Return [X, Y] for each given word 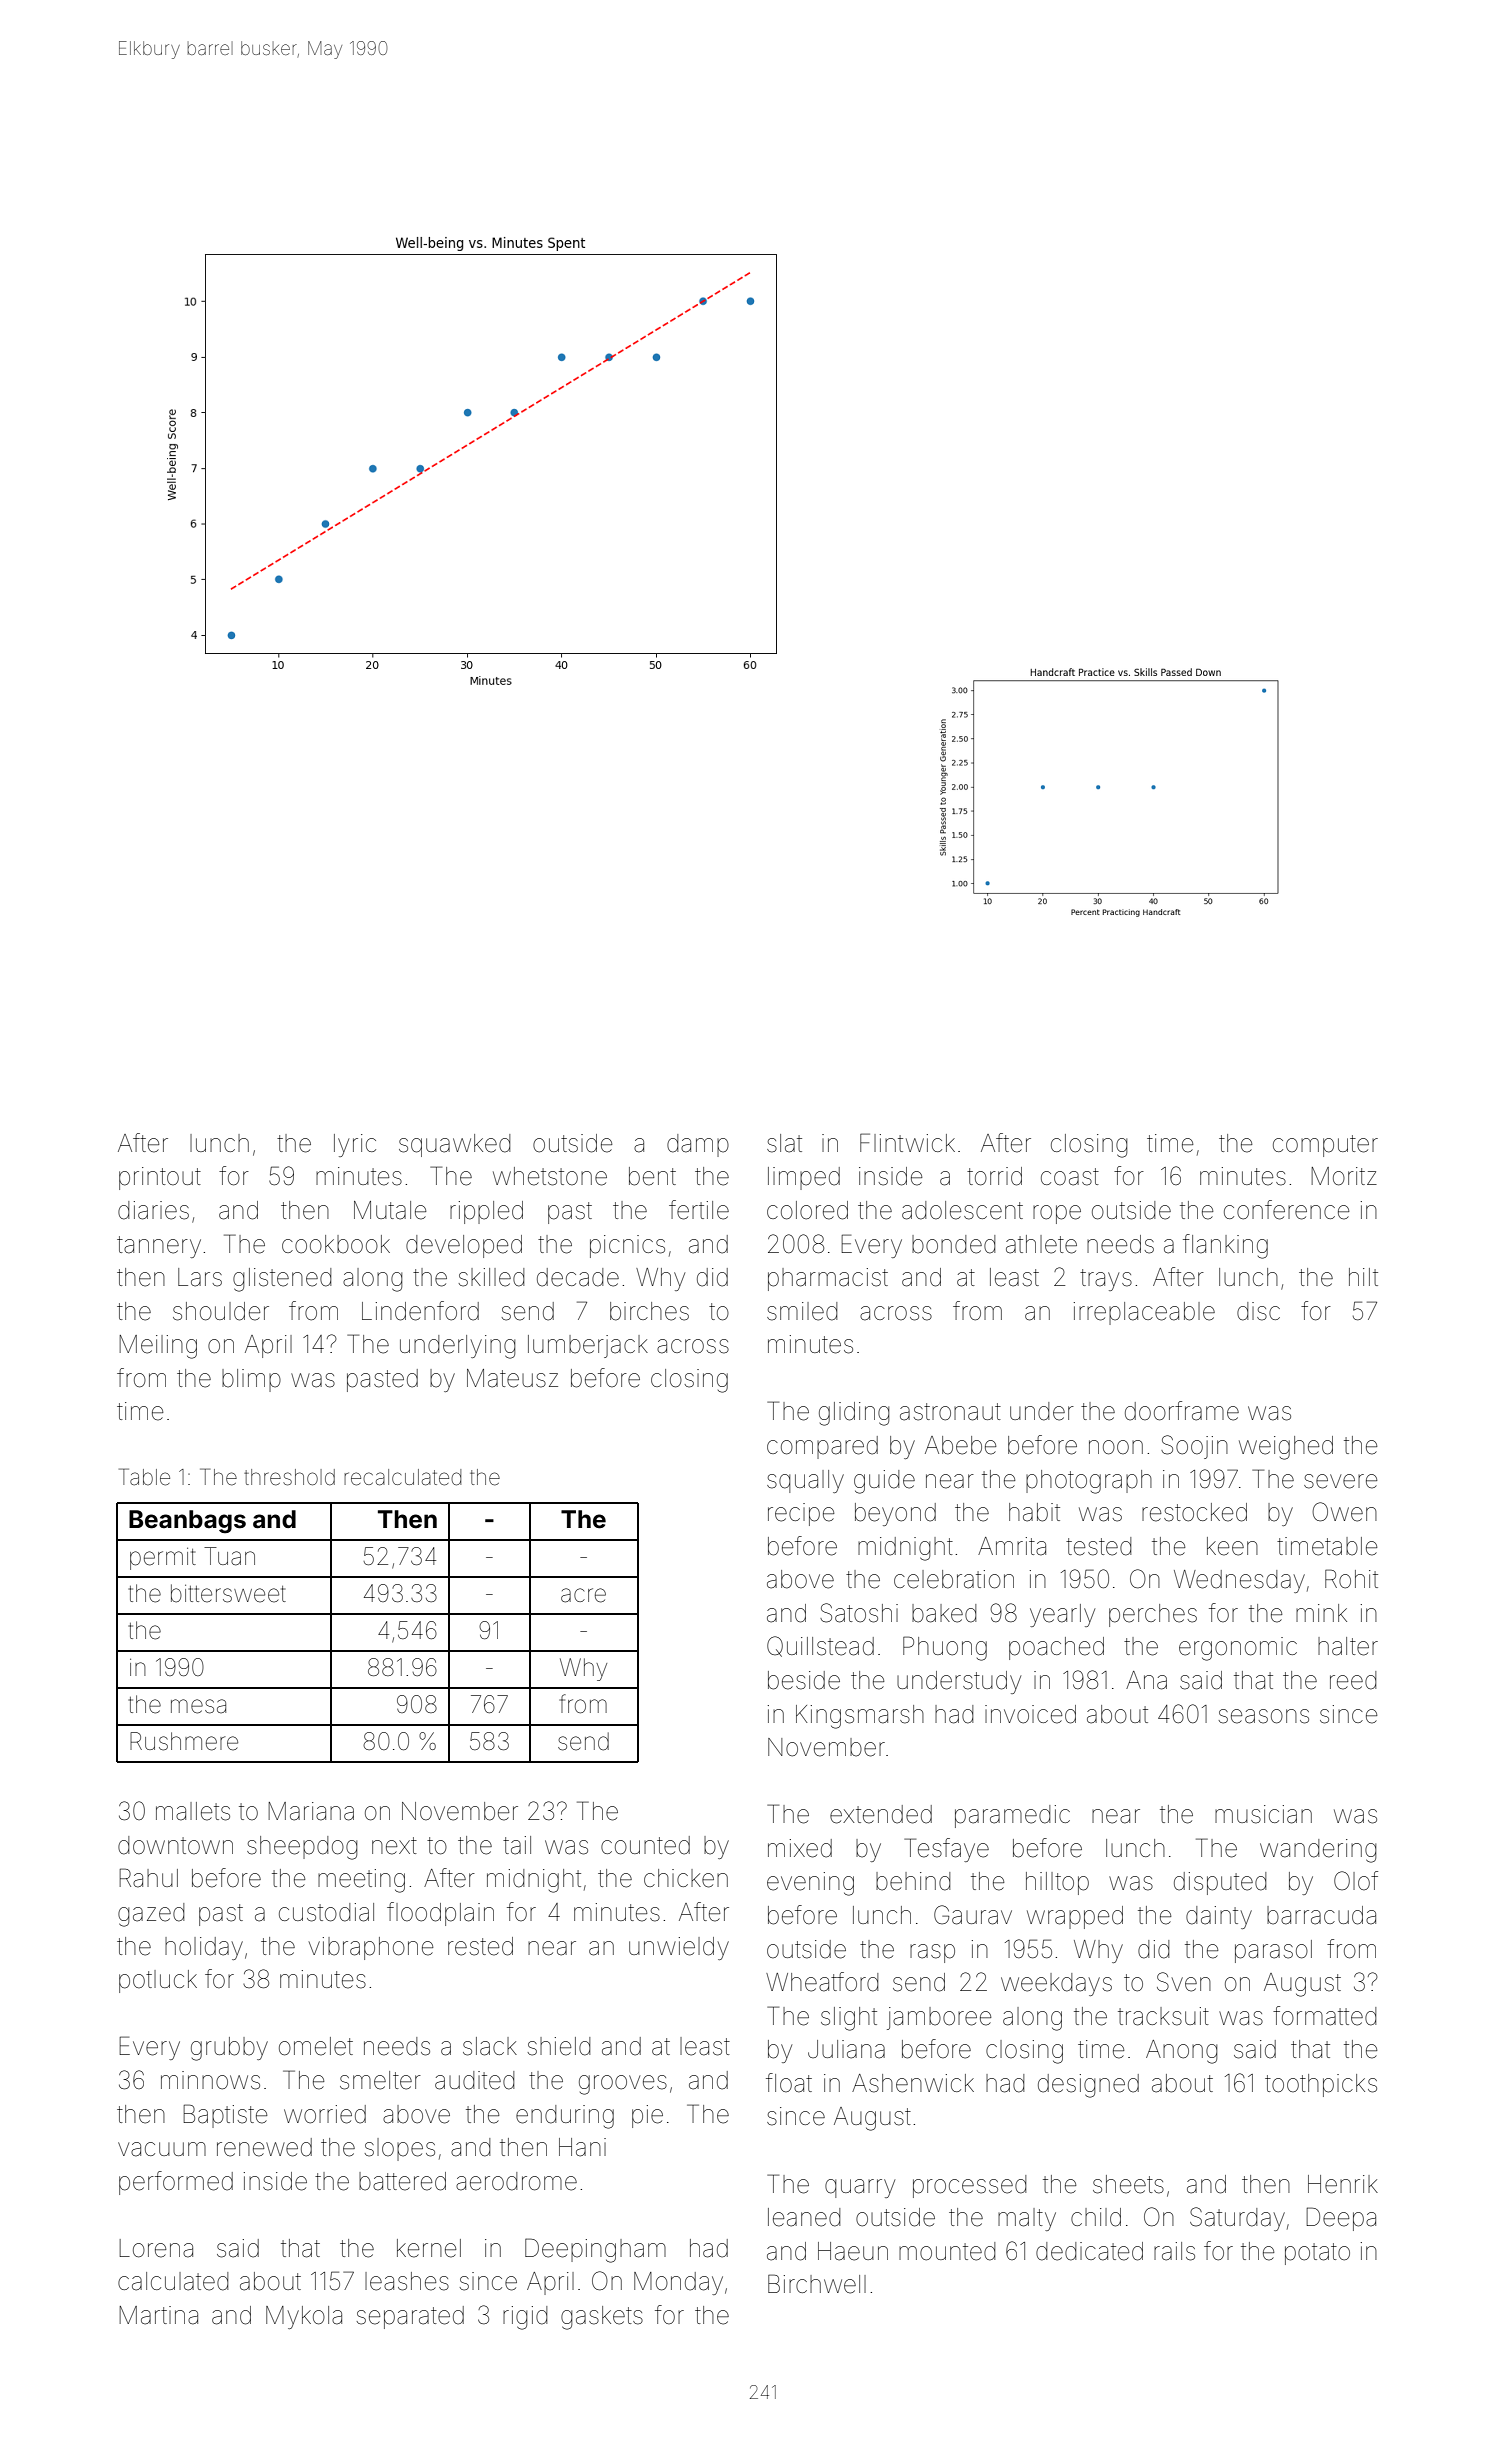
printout [160, 1178]
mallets [193, 1811]
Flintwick [907, 1142]
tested [1098, 1546]
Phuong [945, 1648]
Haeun [853, 2251]
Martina [158, 2315]
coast [1070, 1177]
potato [1317, 2254]
